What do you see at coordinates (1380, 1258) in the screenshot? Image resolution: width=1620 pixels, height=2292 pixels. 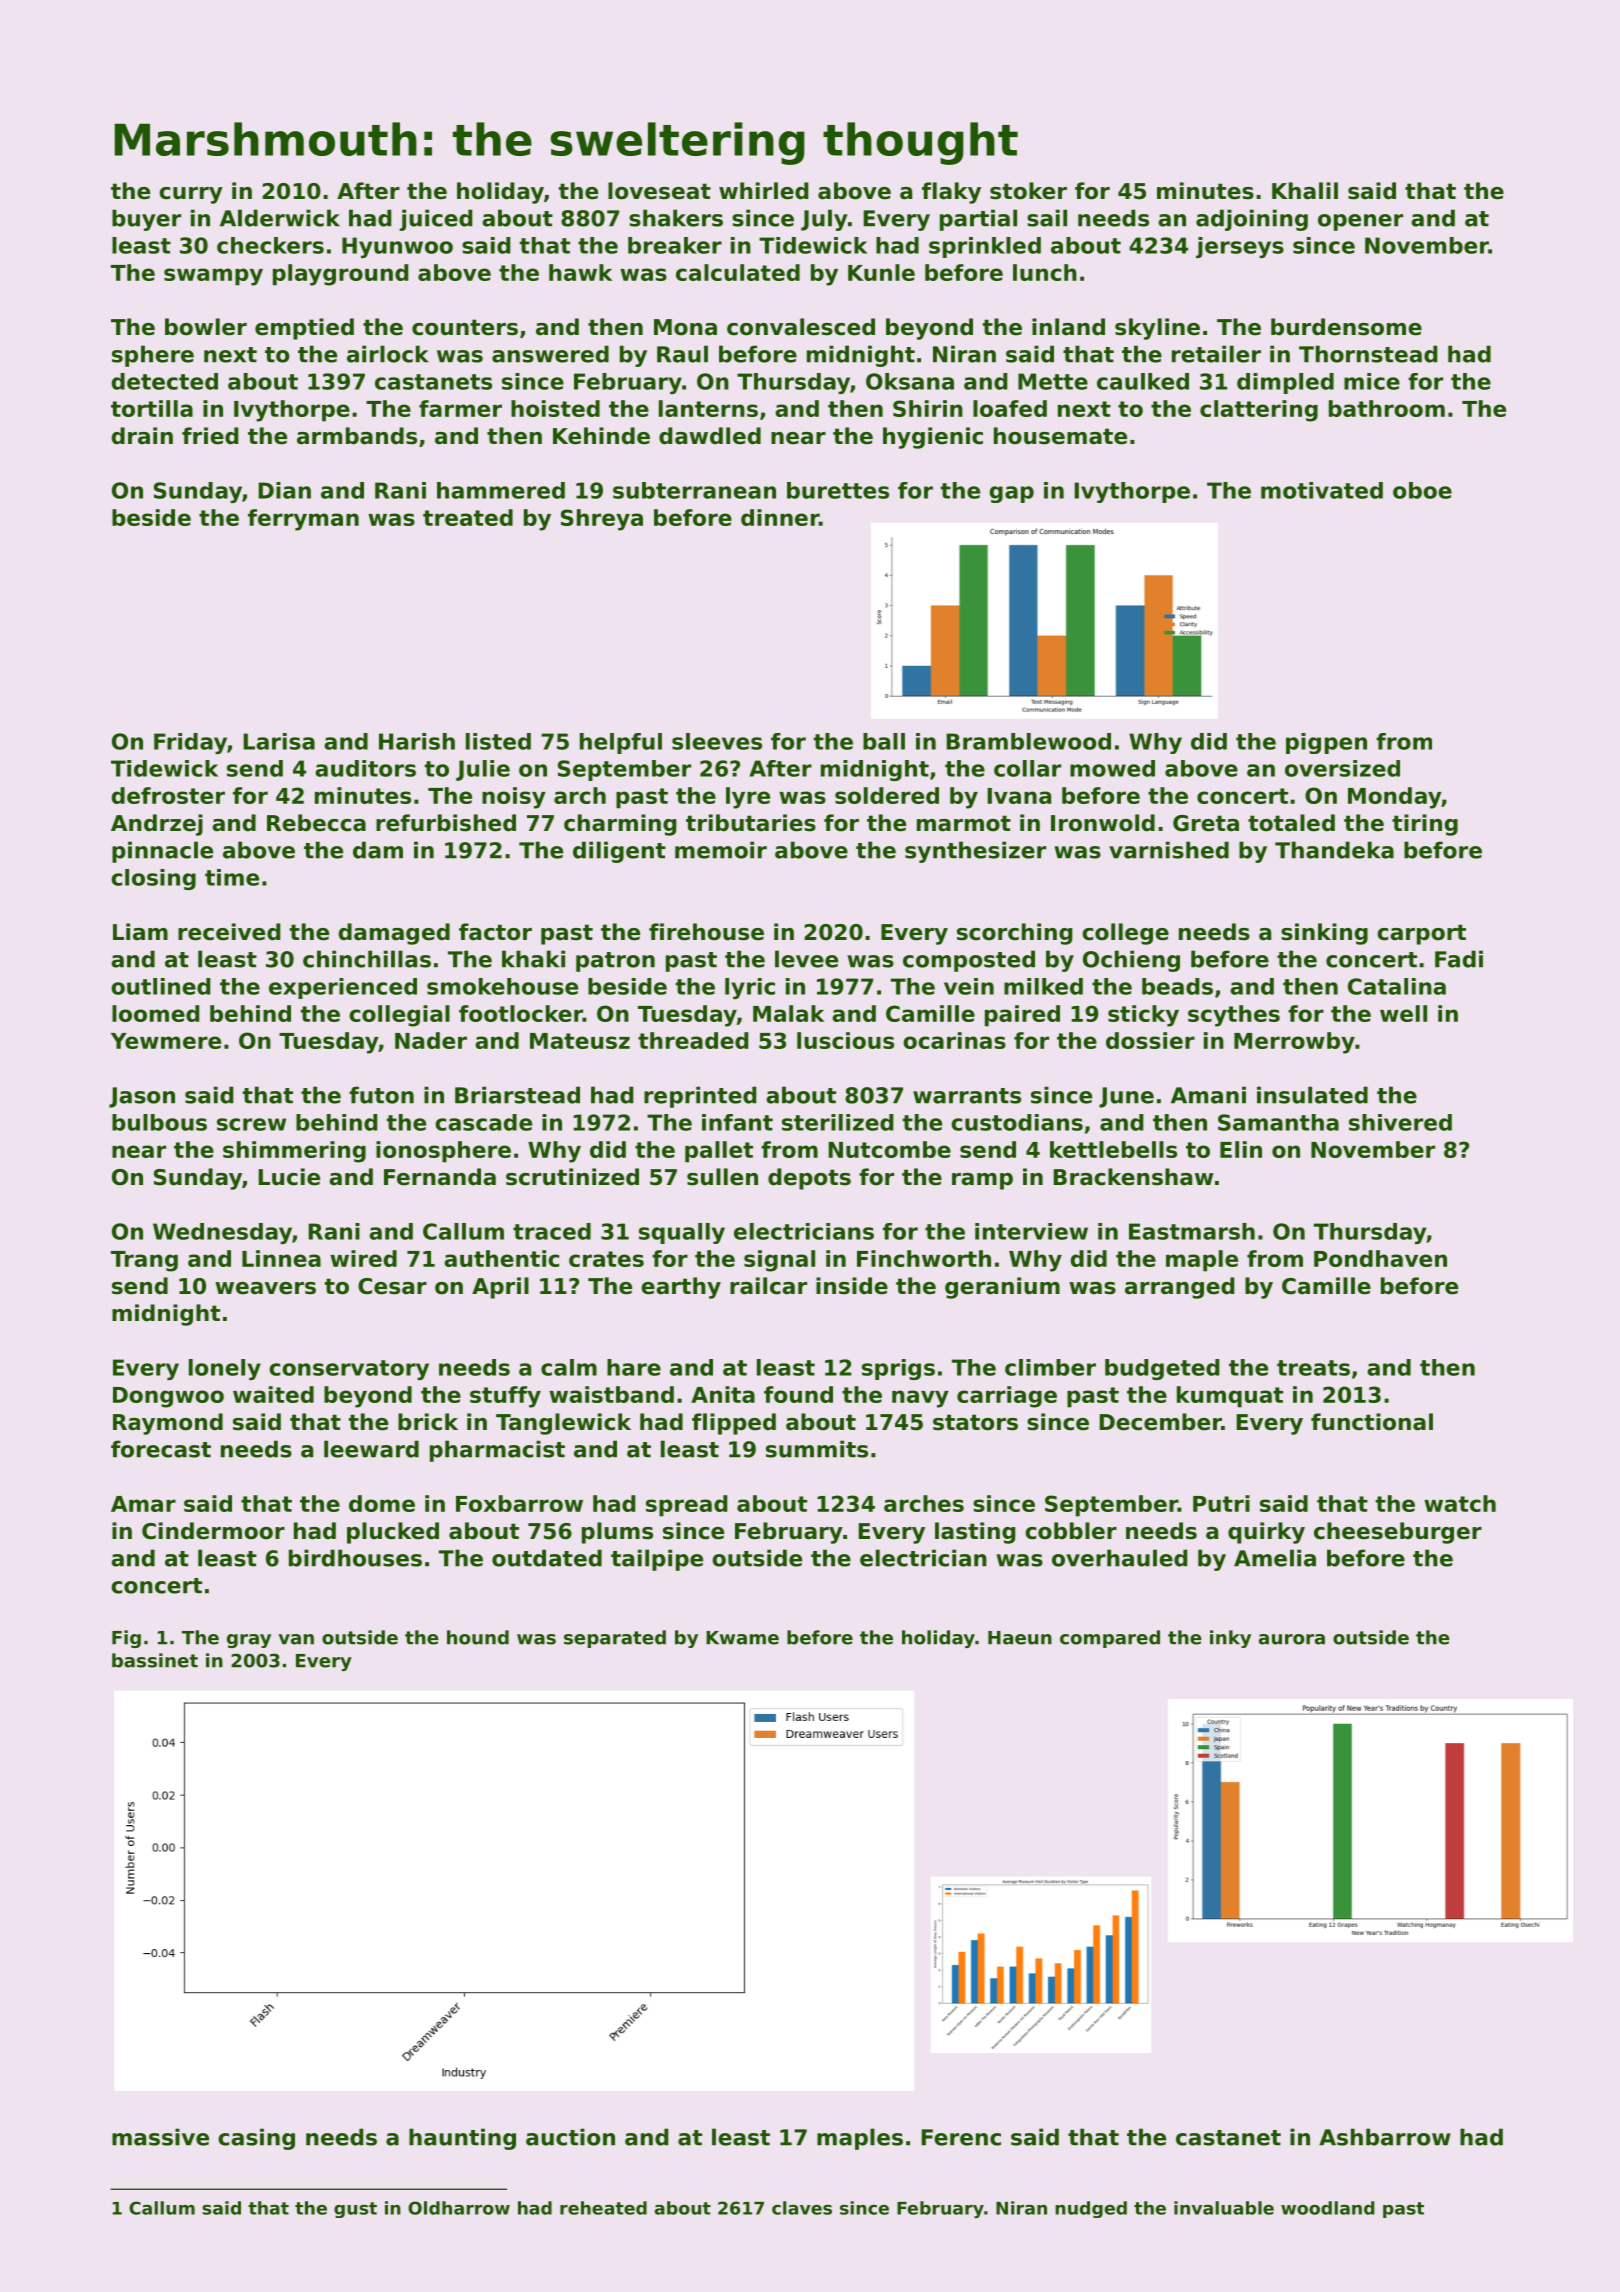 I see `Pondhaven` at bounding box center [1380, 1258].
